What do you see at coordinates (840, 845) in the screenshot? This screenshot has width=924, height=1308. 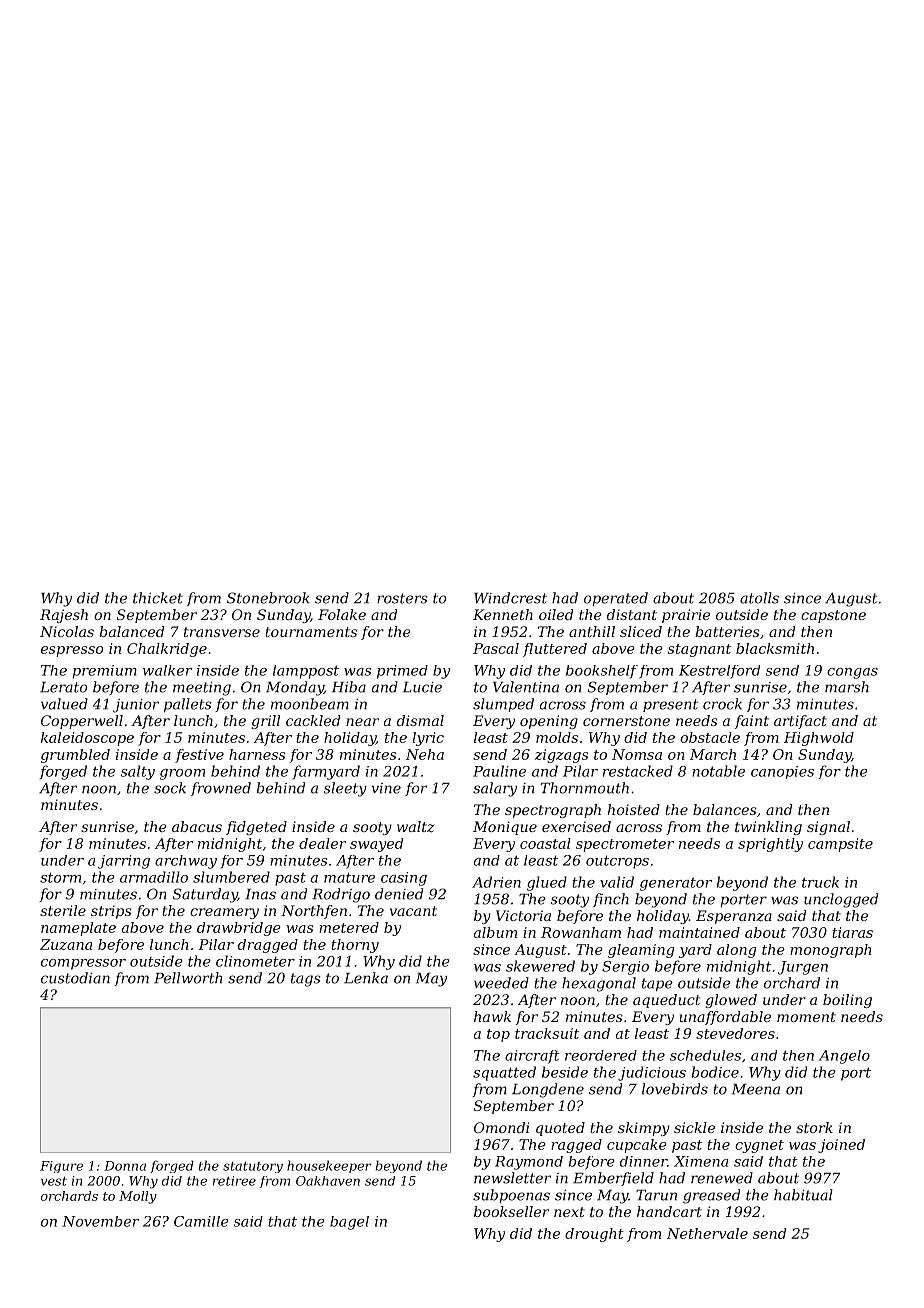 I see `campsite` at bounding box center [840, 845].
